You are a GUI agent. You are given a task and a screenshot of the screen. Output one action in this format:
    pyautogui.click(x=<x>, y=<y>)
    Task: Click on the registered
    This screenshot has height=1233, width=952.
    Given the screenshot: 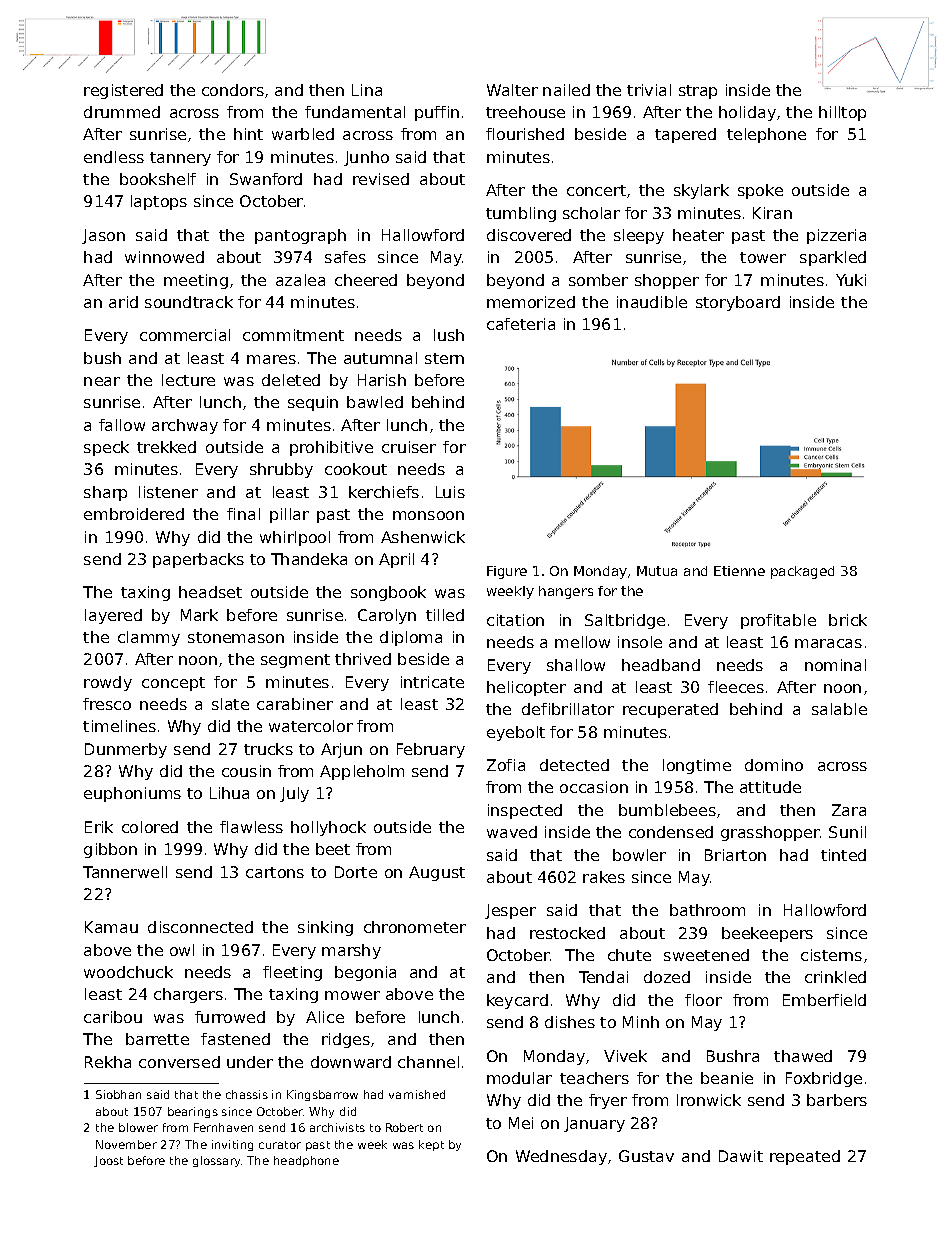 What is the action you would take?
    pyautogui.click(x=123, y=91)
